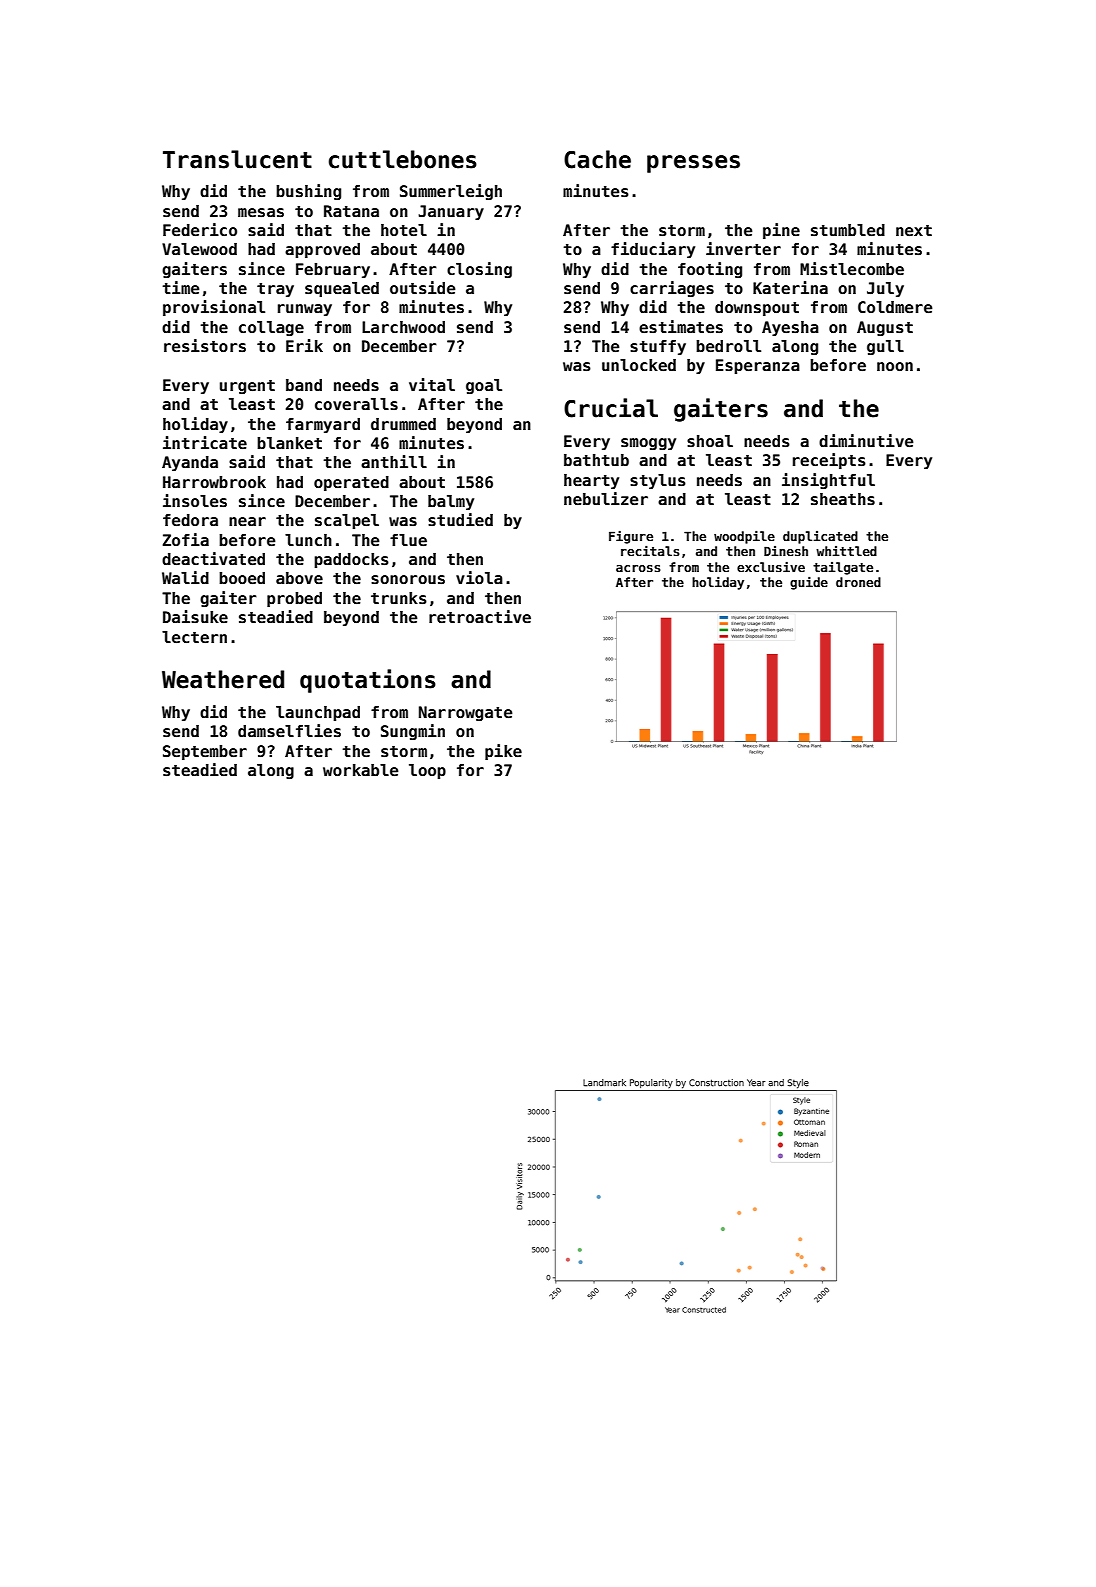  What do you see at coordinates (653, 250) in the document?
I see `fiduciary` at bounding box center [653, 250].
